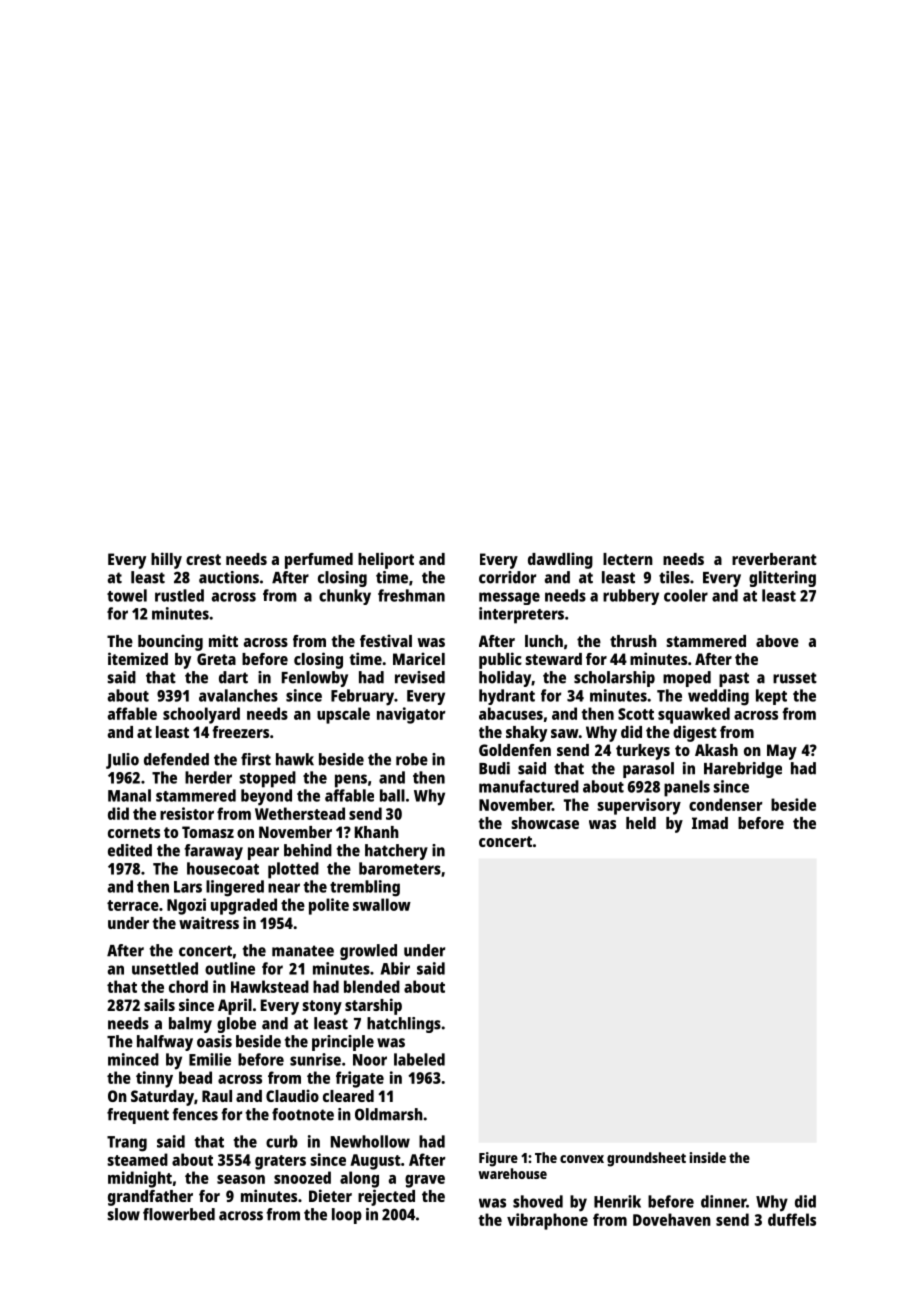  Describe the element at coordinates (641, 823) in the screenshot. I see `held` at that location.
